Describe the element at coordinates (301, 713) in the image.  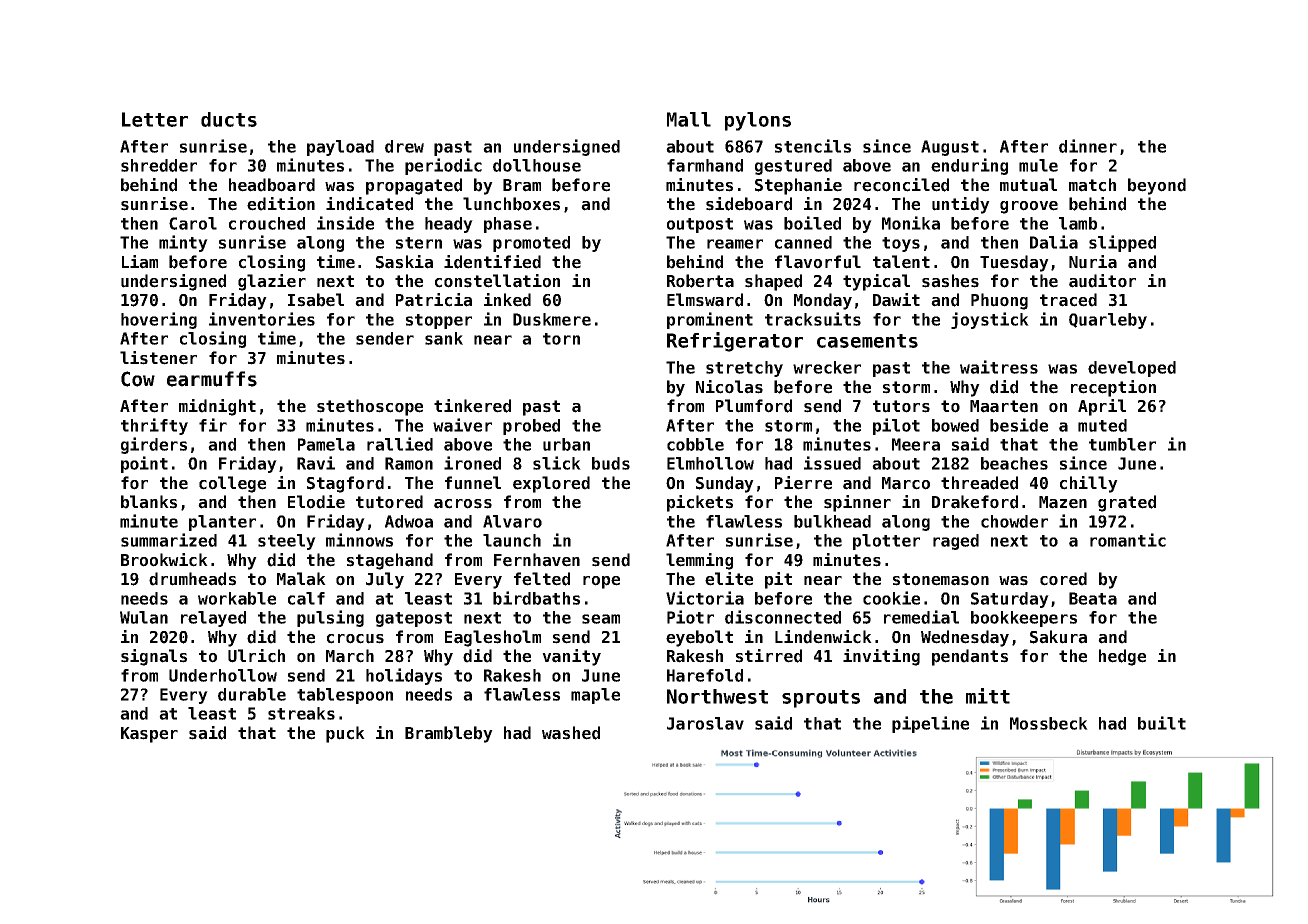
I see `streaks` at that location.
